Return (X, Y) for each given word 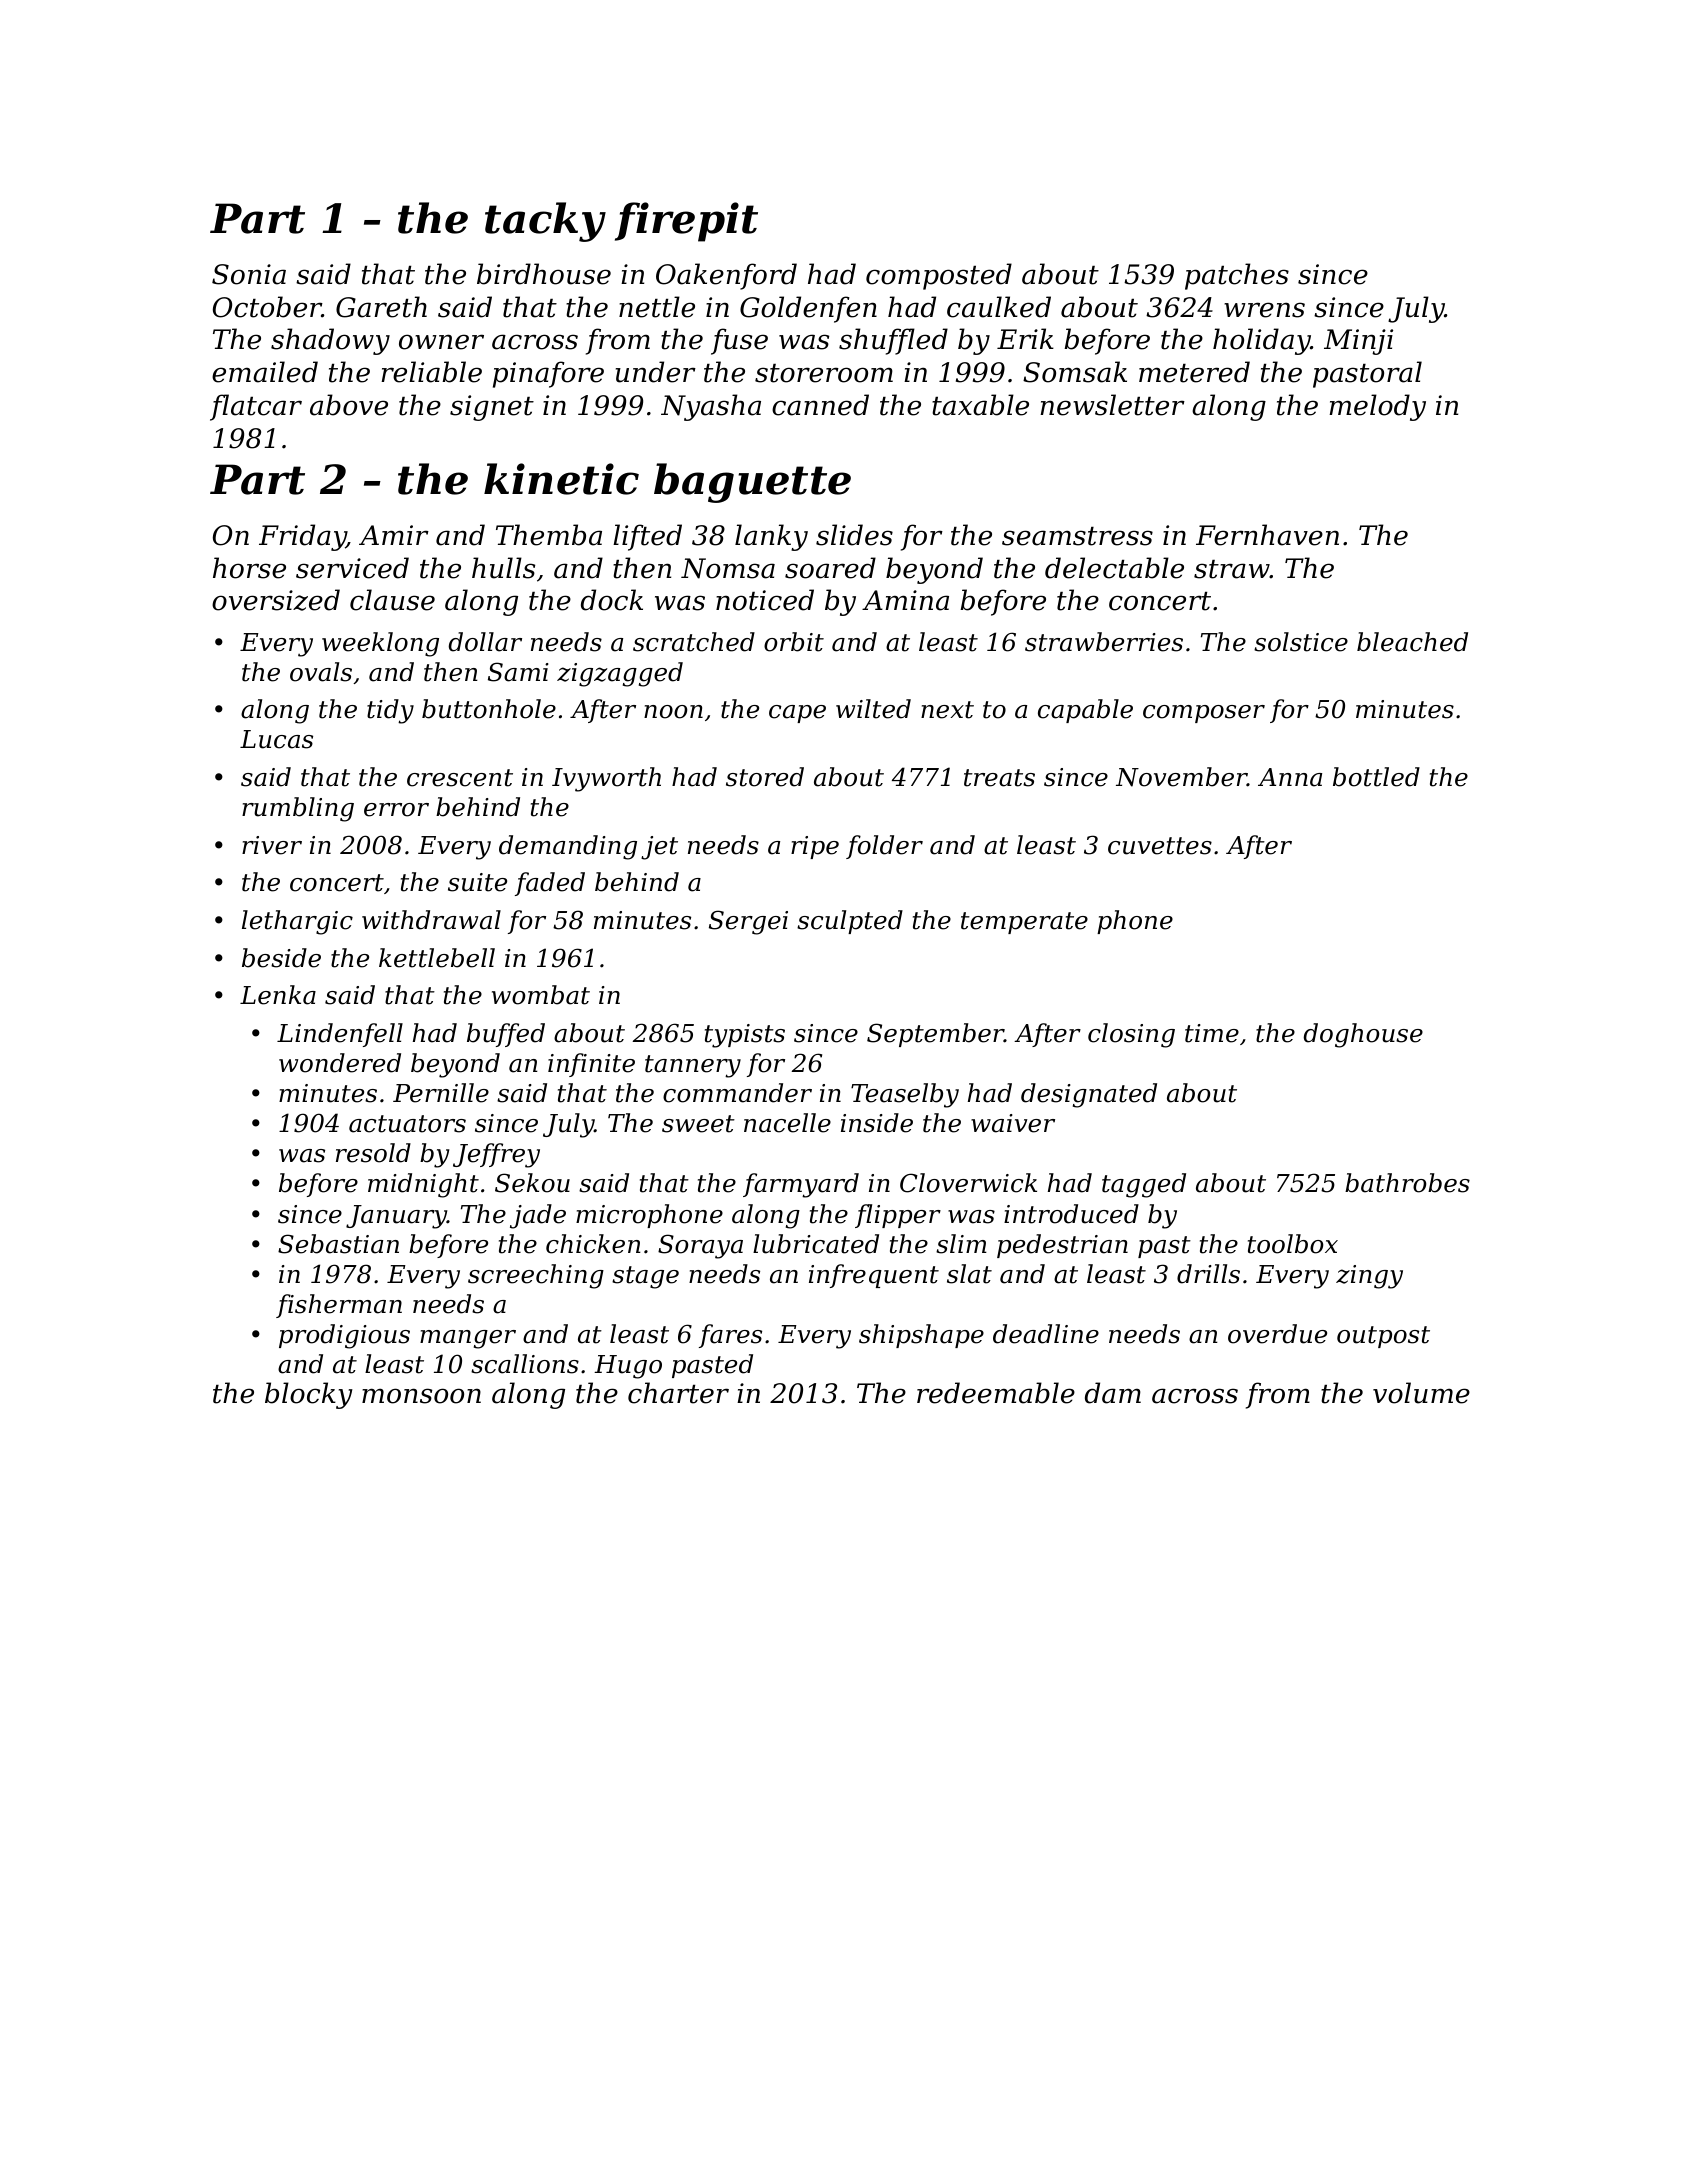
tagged (1144, 1185)
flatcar (256, 407)
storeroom (824, 373)
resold (373, 1153)
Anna (1290, 777)
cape (797, 714)
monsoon (421, 1396)
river (272, 845)
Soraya (700, 1246)
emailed (265, 372)
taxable (980, 405)
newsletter (1112, 405)
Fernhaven (1267, 535)
